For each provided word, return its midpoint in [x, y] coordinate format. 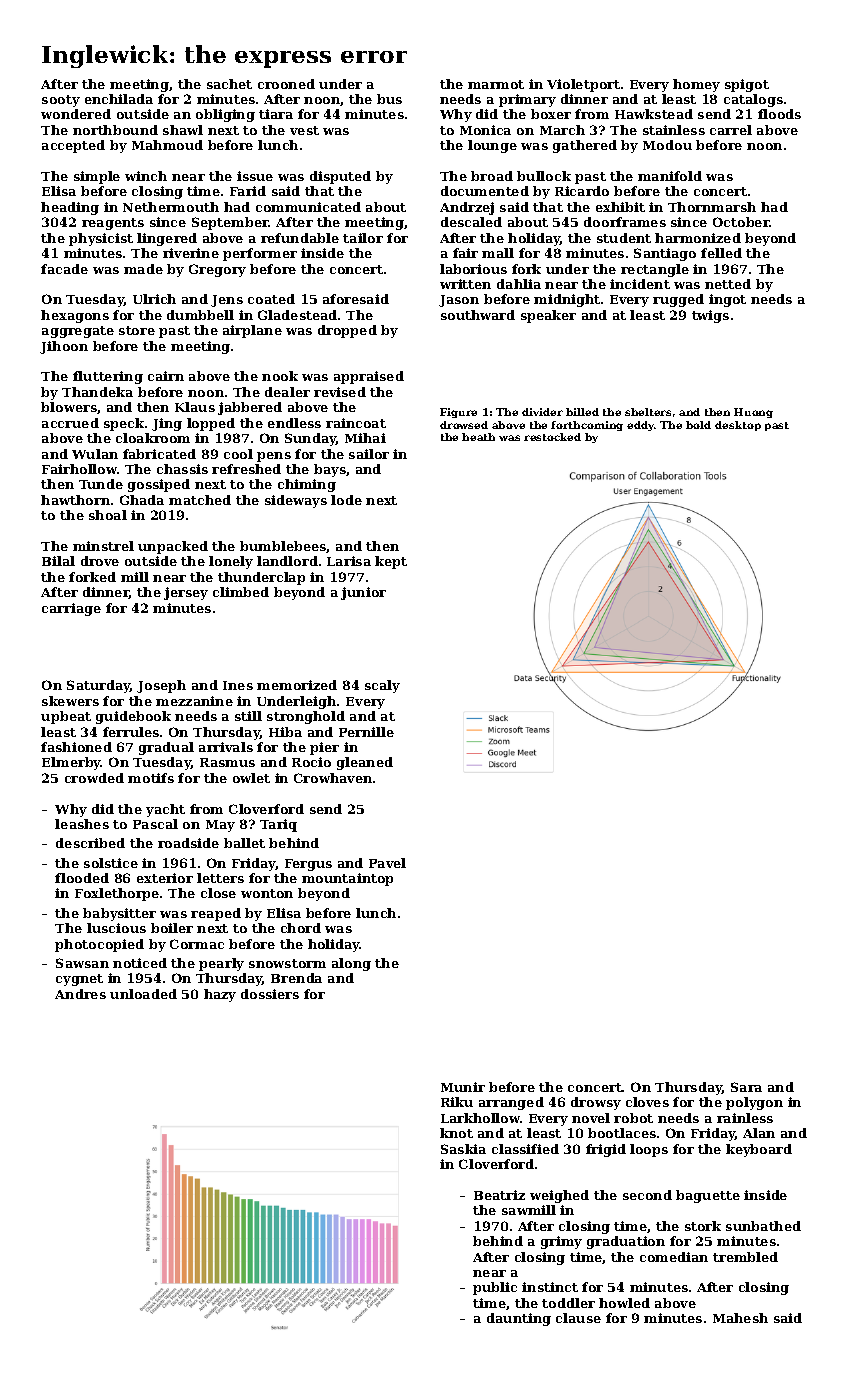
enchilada [119, 99]
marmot [496, 84]
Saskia [463, 1149]
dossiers [270, 994]
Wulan [95, 454]
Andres [80, 994]
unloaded [143, 994]
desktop [738, 426]
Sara [746, 1087]
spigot [747, 85]
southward [478, 315]
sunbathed [763, 1226]
